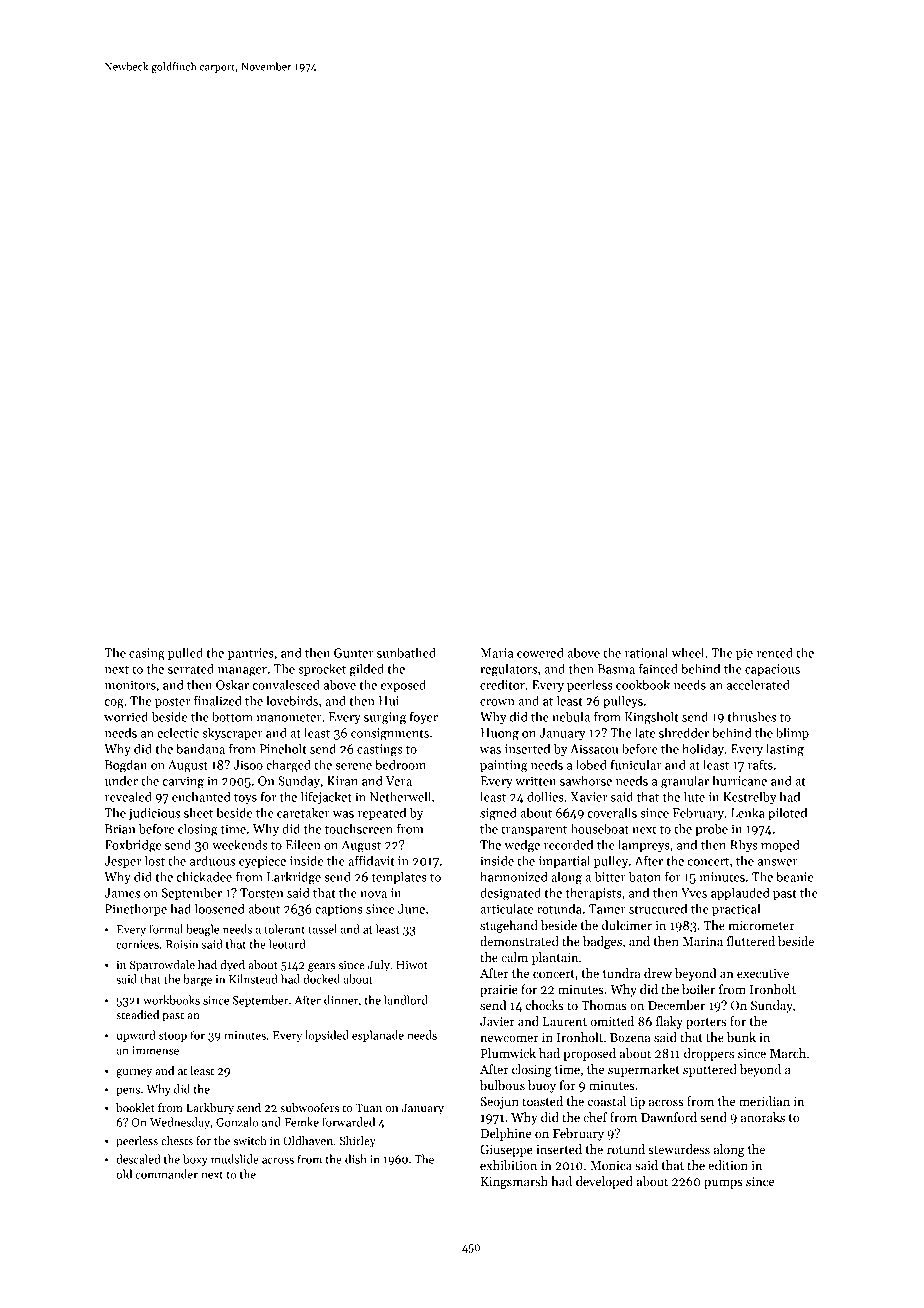 The height and width of the screenshot is (1308, 924). I want to click on Jisoo, so click(248, 765).
